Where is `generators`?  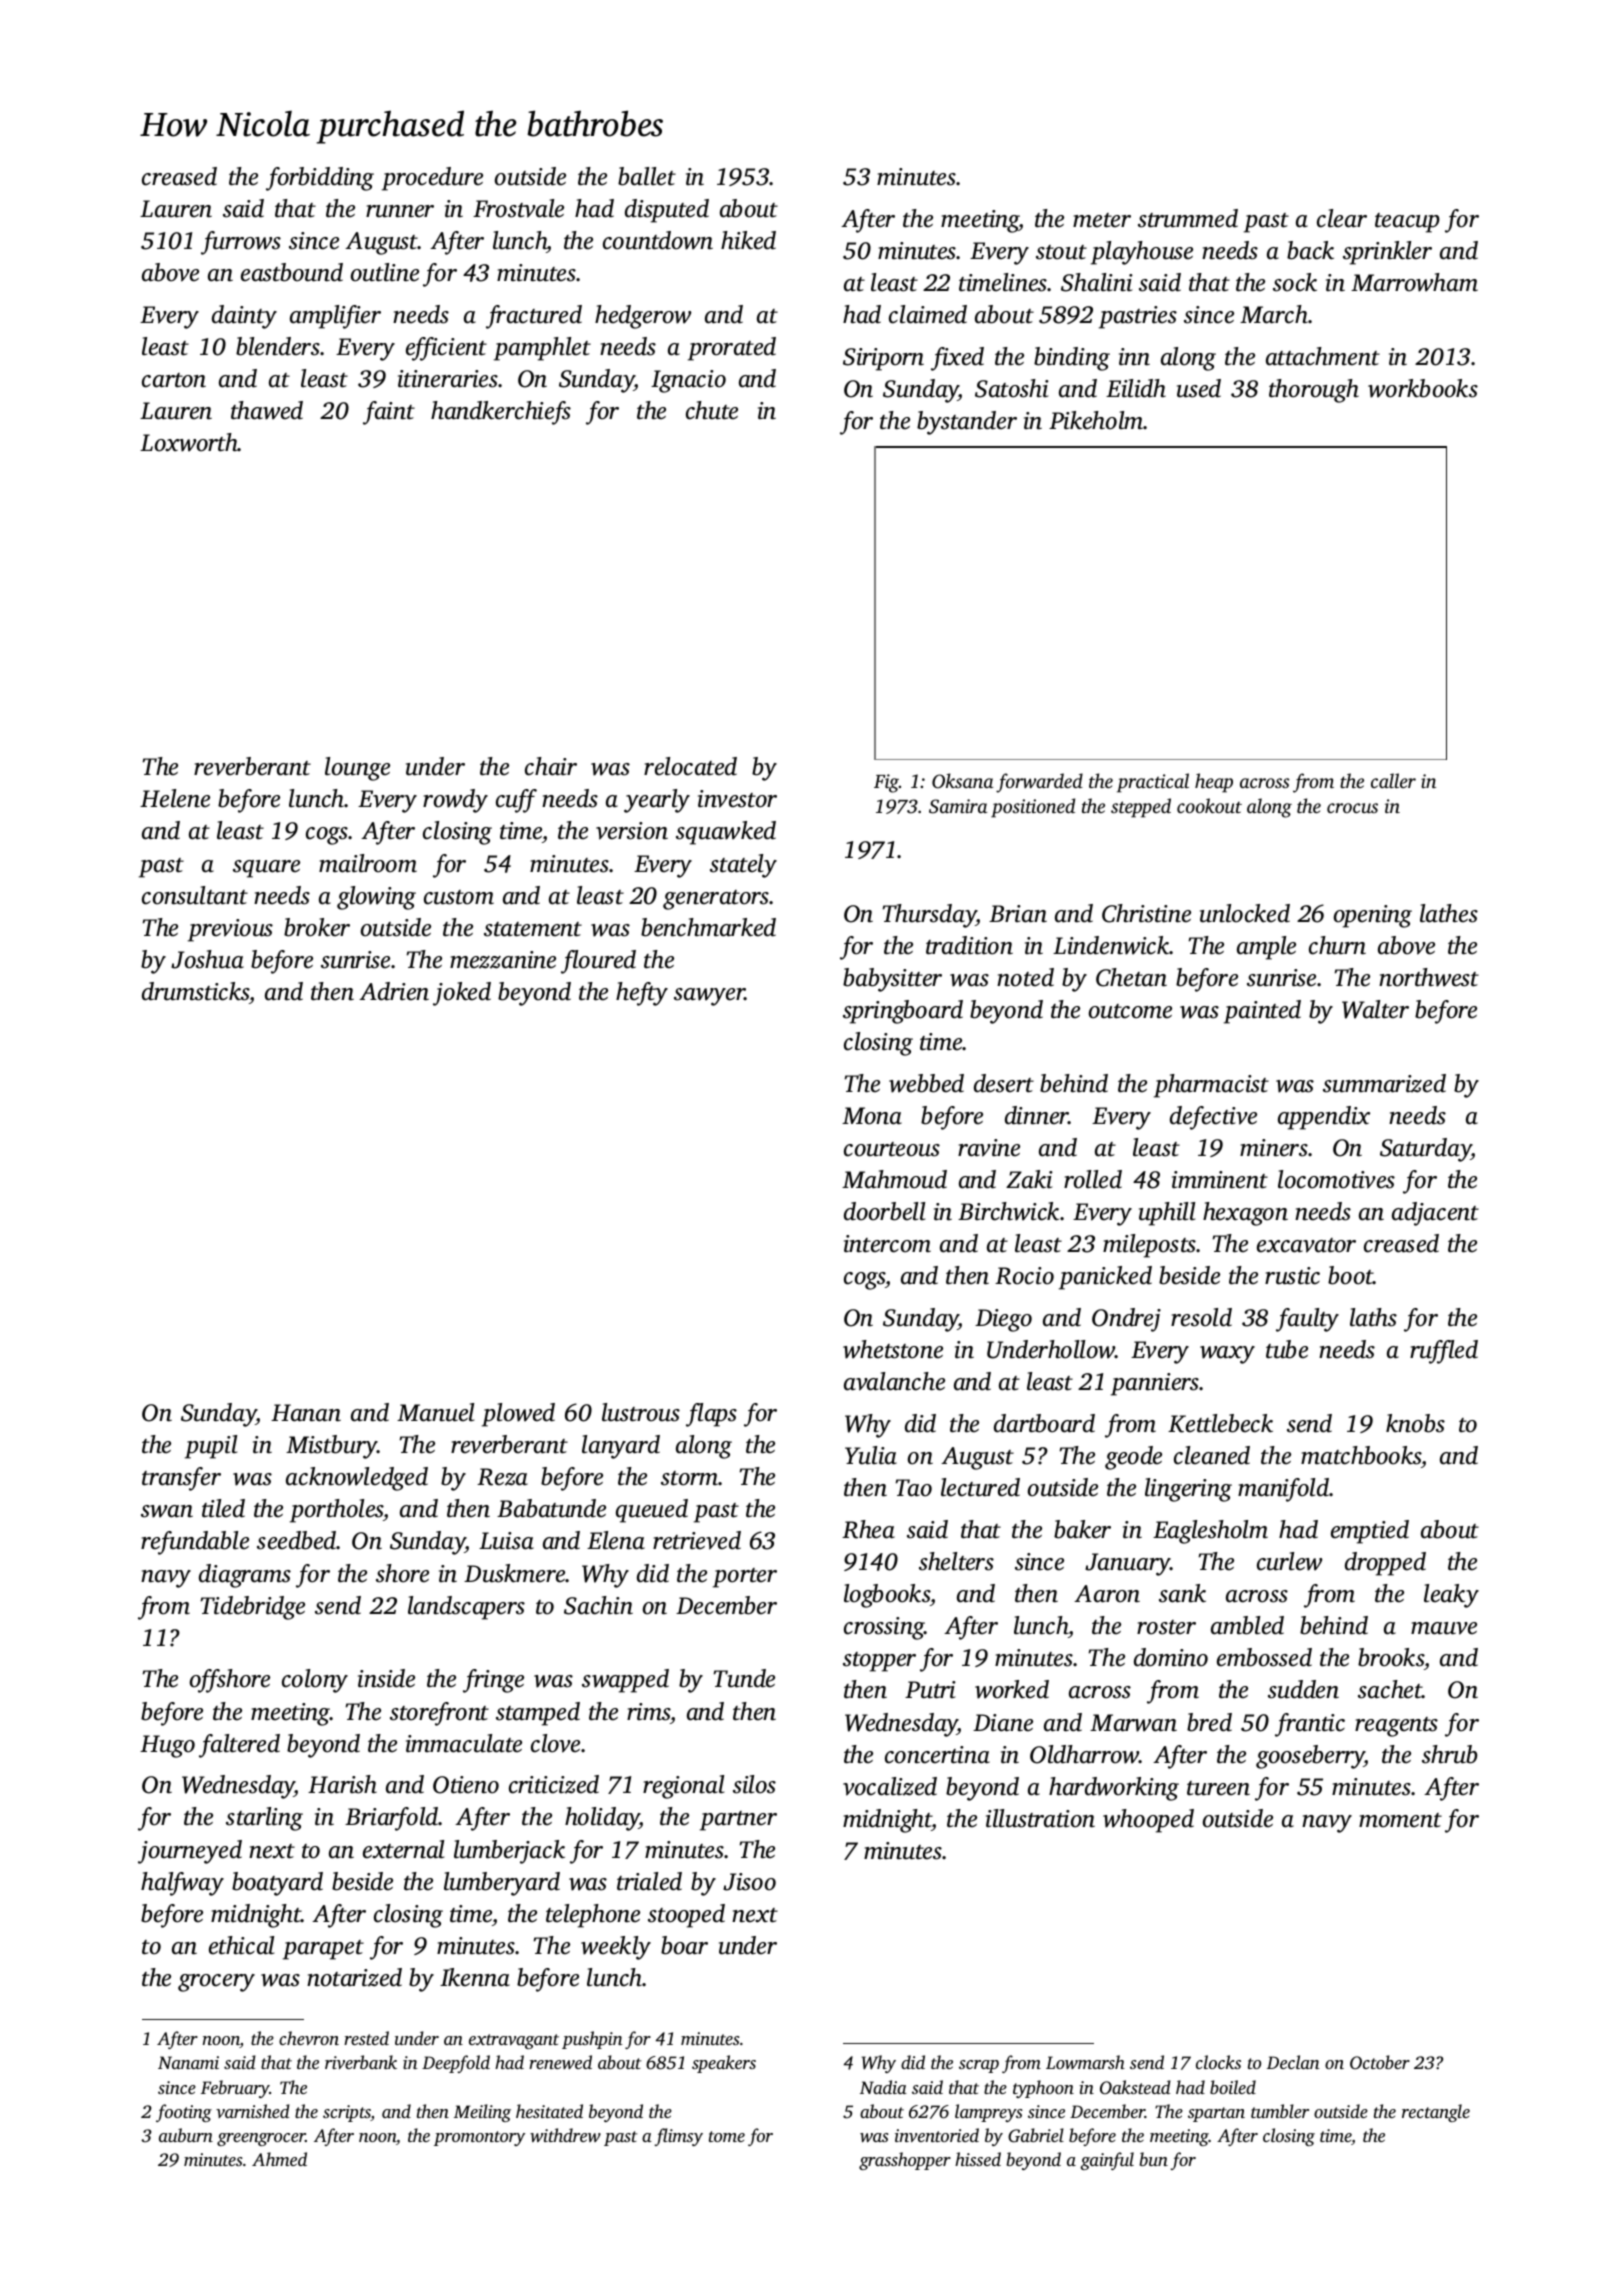 generators is located at coordinates (716, 900).
